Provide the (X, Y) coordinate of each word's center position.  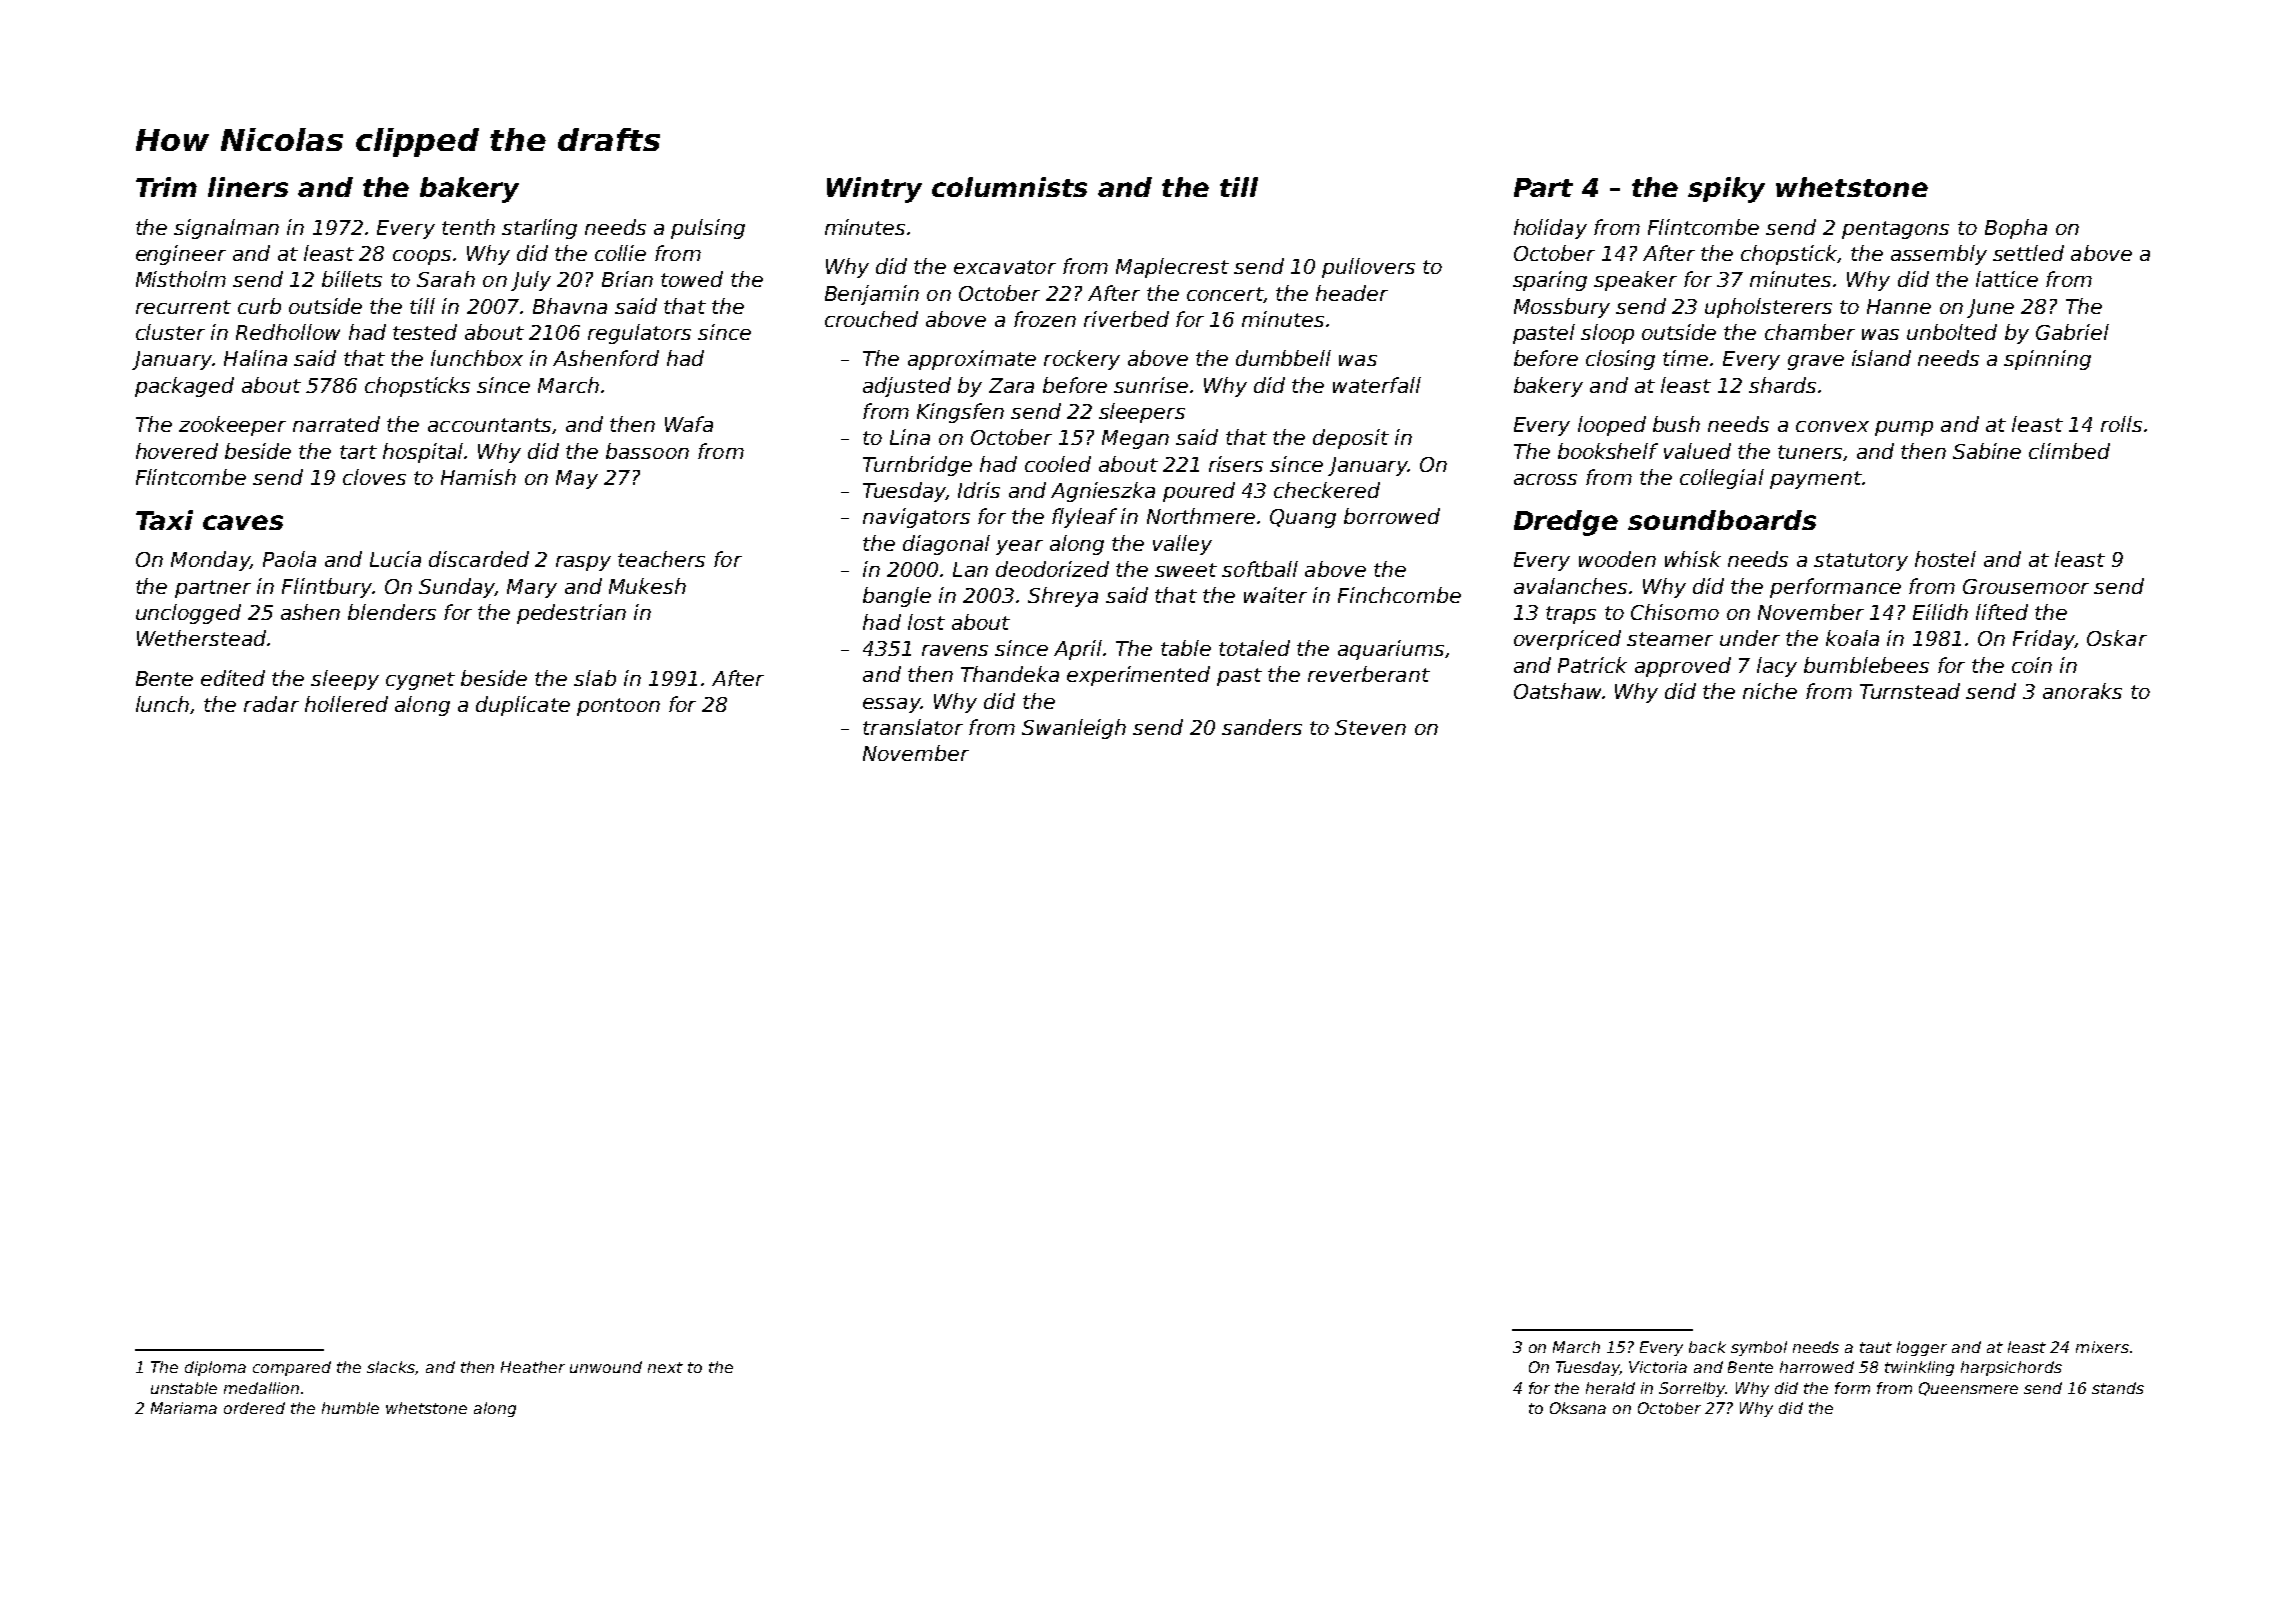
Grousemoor (2026, 586)
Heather (533, 1367)
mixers (2102, 1347)
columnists (1009, 187)
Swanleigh (1074, 729)
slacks (391, 1368)
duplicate (523, 706)
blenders (392, 612)
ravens (955, 650)
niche (1770, 691)
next (665, 1367)
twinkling (1919, 1368)
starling (539, 229)
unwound (606, 1367)
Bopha (2016, 229)
